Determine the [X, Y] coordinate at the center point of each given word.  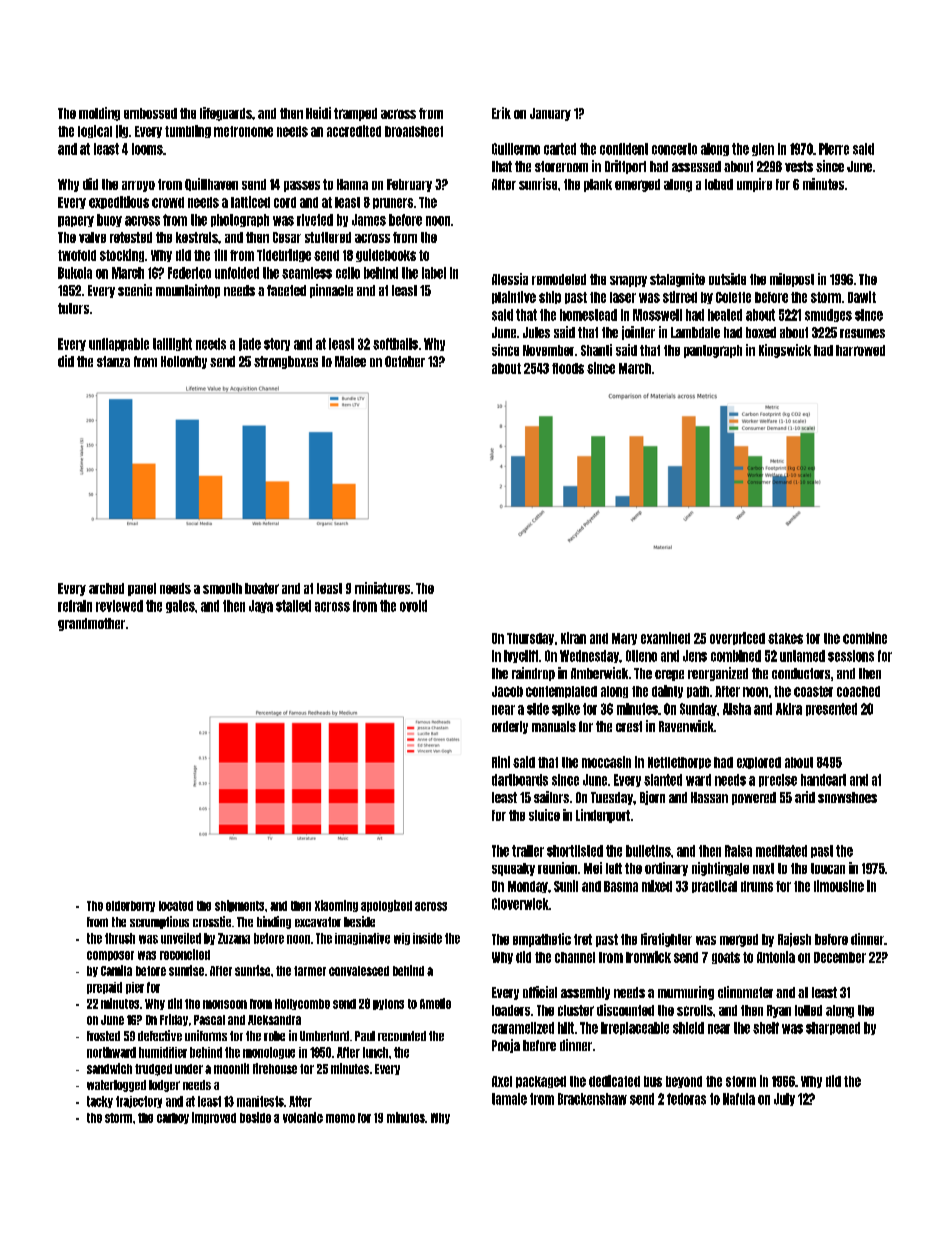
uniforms [206, 1035]
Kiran [573, 638]
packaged [541, 1082]
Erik [501, 113]
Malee [350, 361]
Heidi [318, 113]
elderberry [130, 906]
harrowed [860, 350]
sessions [851, 656]
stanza [113, 361]
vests [799, 166]
